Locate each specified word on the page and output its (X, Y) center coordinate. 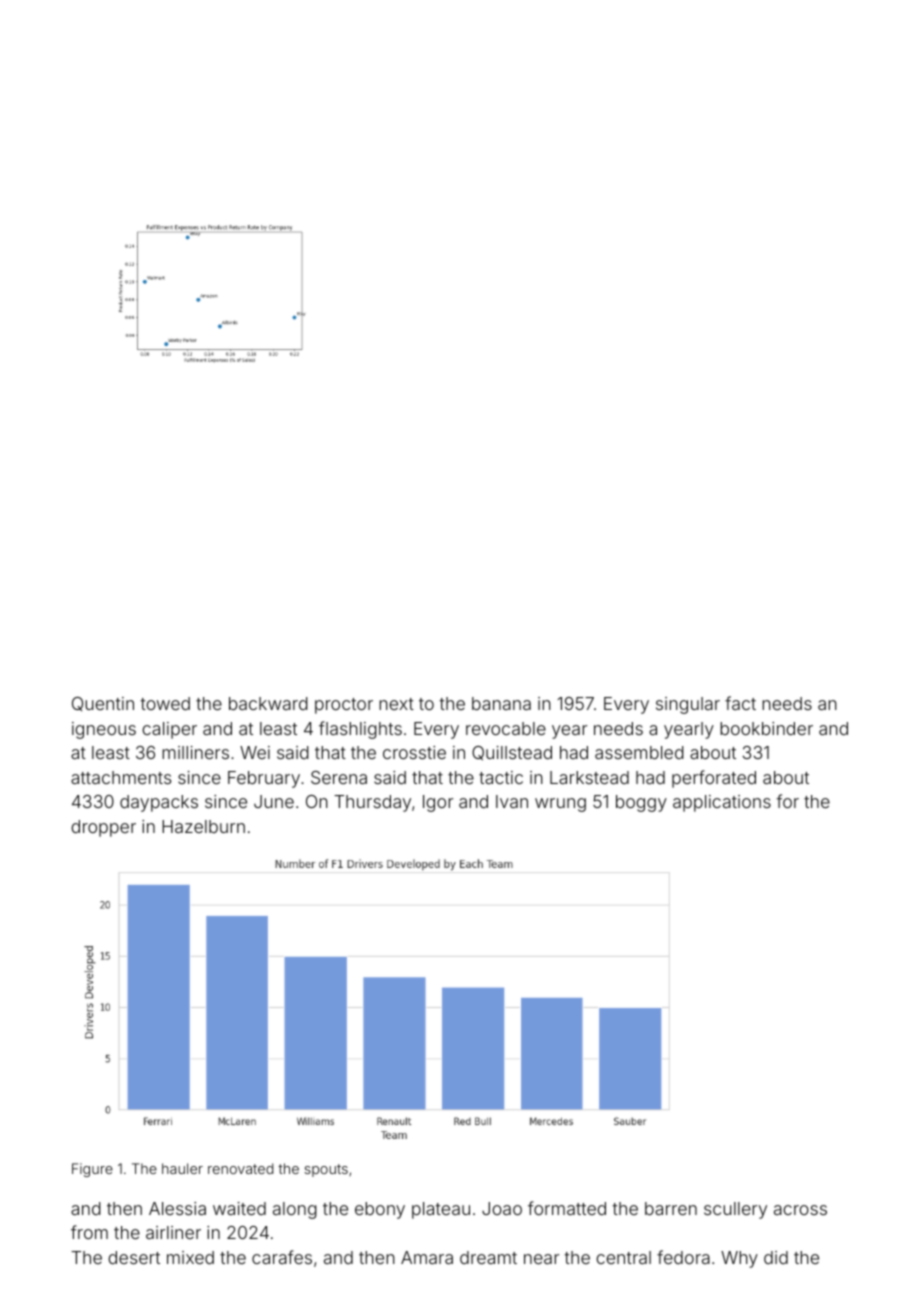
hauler (182, 1168)
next (396, 704)
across (800, 1210)
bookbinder (766, 728)
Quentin (103, 704)
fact (740, 703)
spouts (326, 1170)
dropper (103, 828)
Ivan (512, 801)
